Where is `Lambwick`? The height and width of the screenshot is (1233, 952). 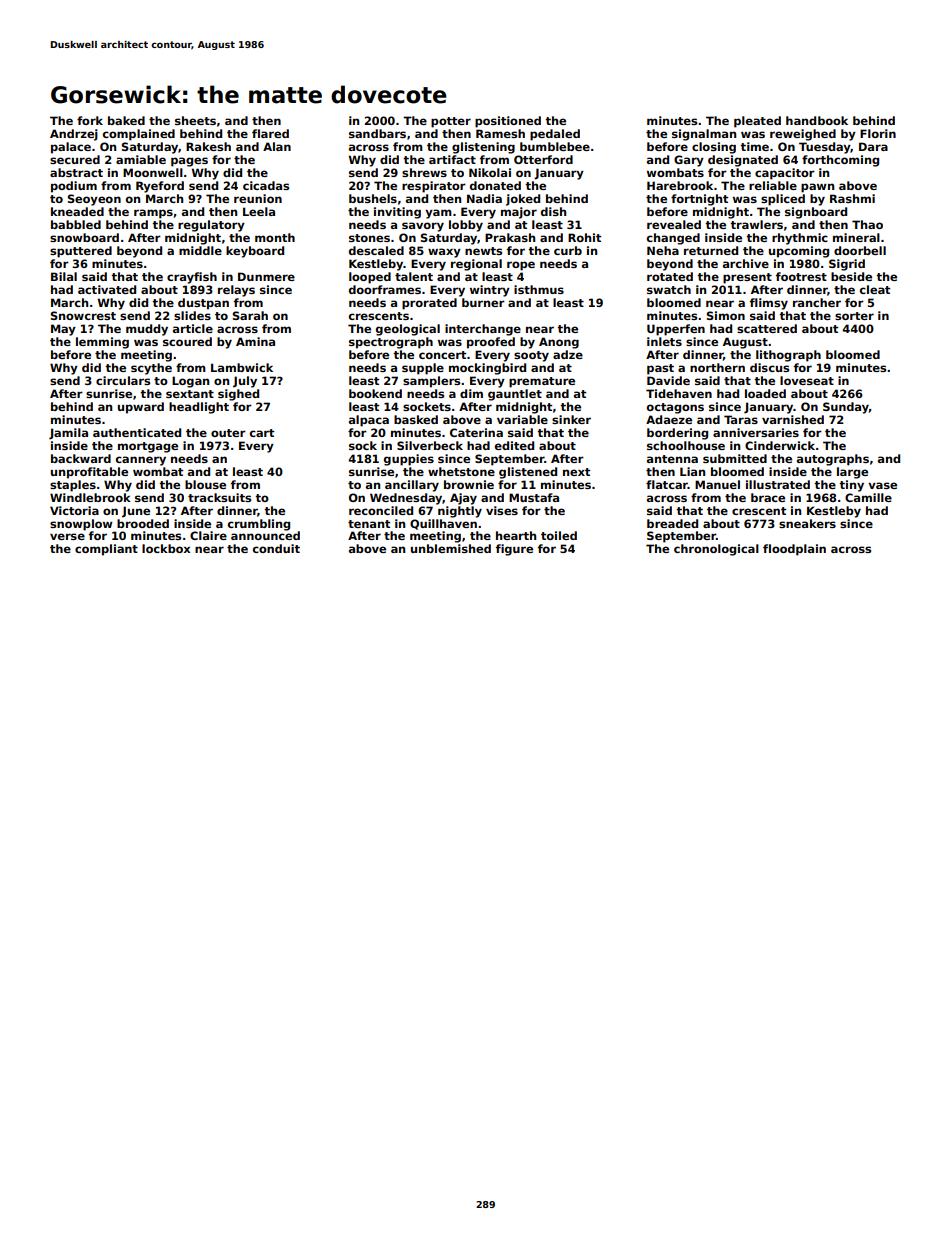 Lambwick is located at coordinates (242, 367).
